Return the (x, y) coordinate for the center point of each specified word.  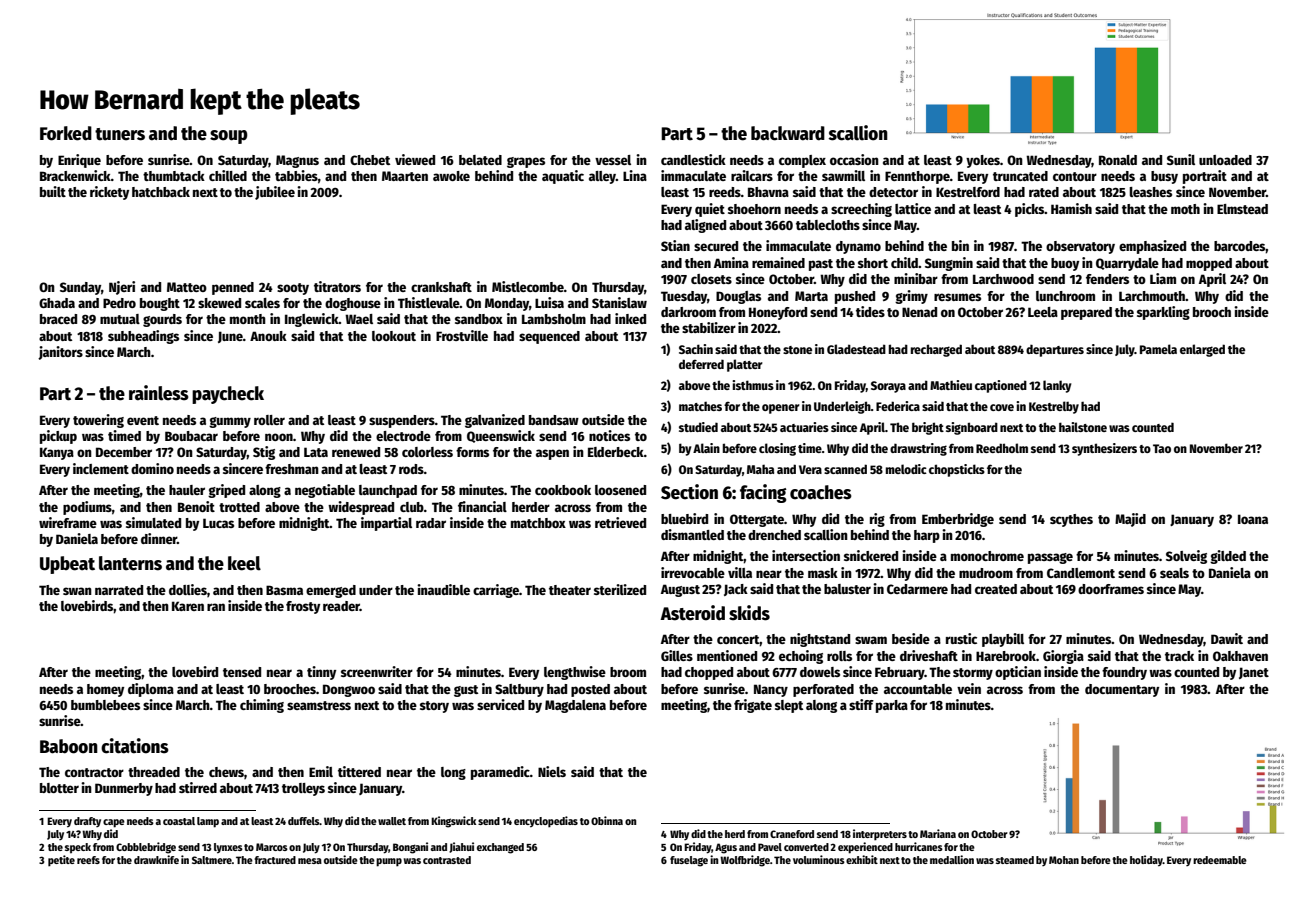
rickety (109, 193)
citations (135, 746)
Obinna (607, 820)
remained (778, 262)
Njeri (122, 288)
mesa (310, 861)
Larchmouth (1152, 296)
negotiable (325, 491)
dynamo (858, 247)
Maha (760, 469)
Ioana (1253, 519)
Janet (1254, 673)
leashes (1150, 192)
